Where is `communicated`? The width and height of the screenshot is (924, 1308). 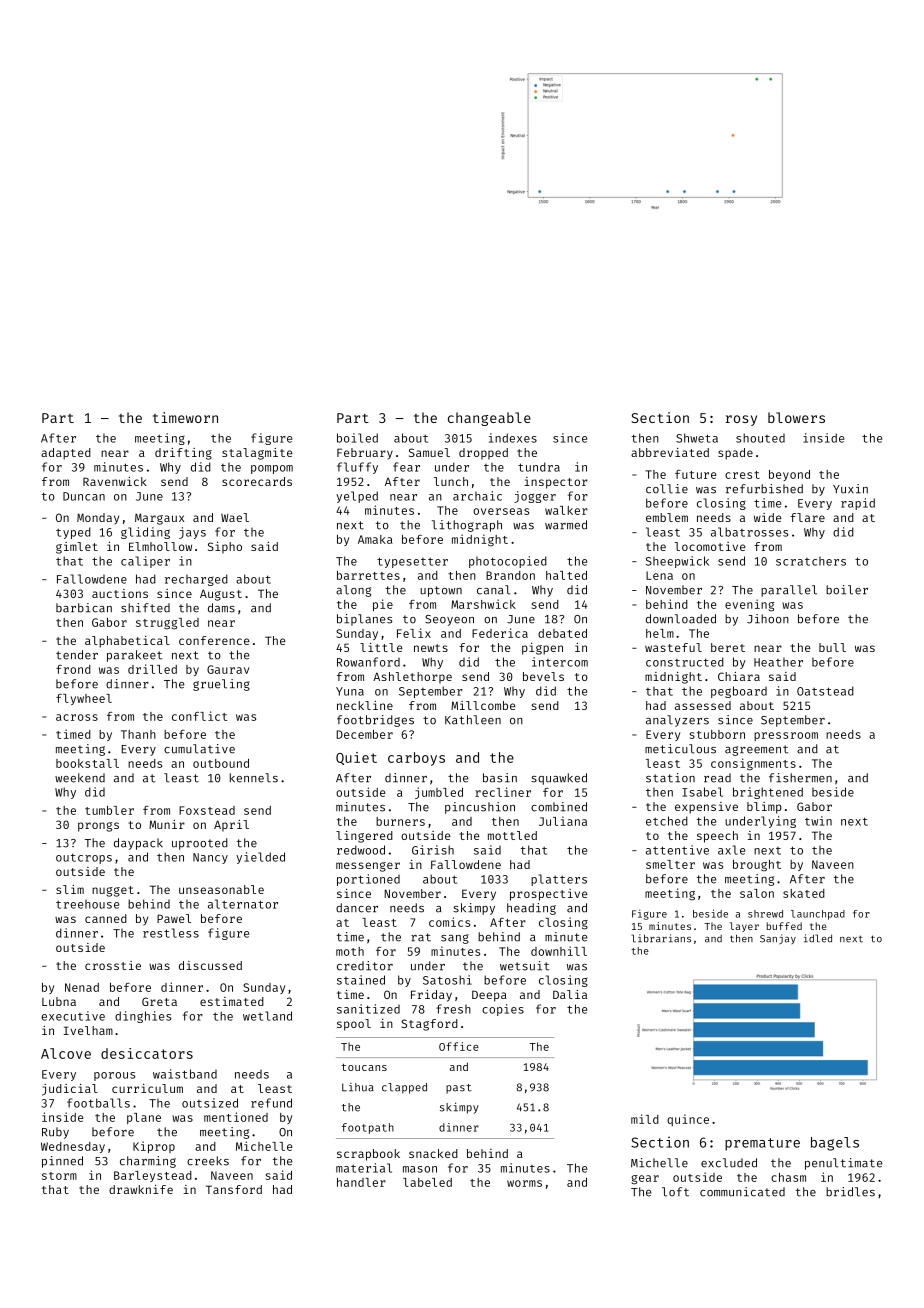
communicated is located at coordinates (742, 1192).
